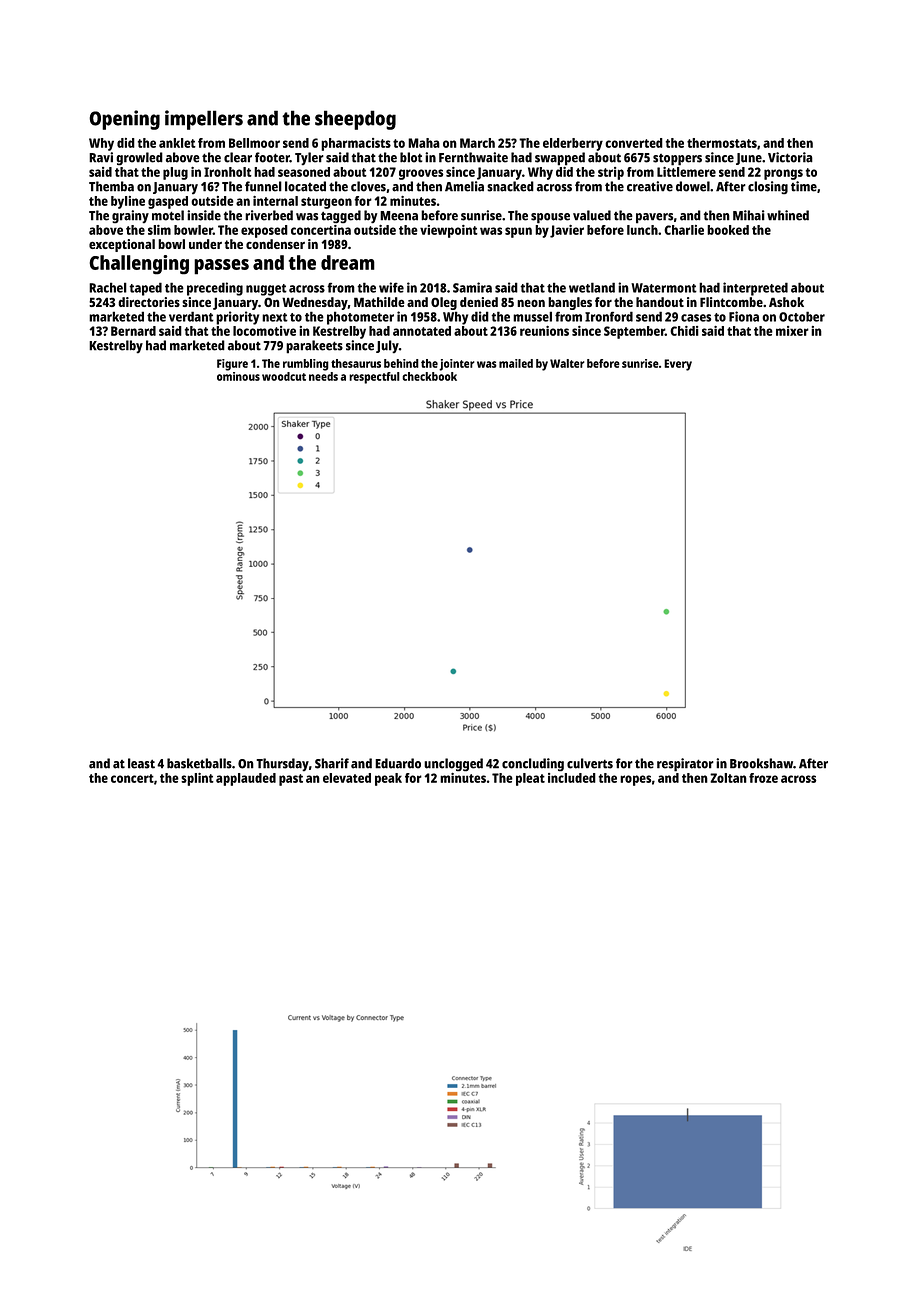  What do you see at coordinates (374, 378) in the document?
I see `respectful` at bounding box center [374, 378].
